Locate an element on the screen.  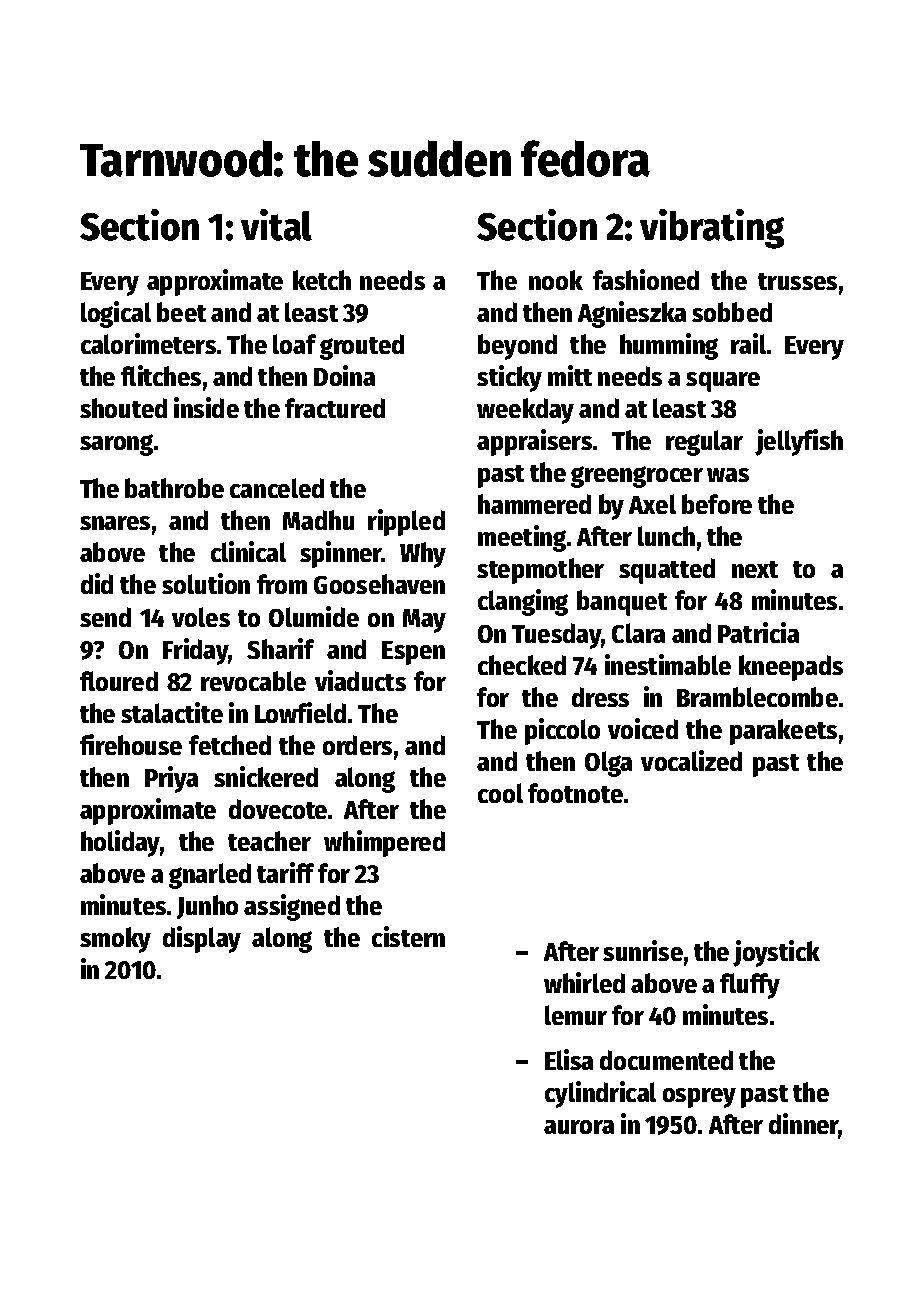
display is located at coordinates (202, 939).
